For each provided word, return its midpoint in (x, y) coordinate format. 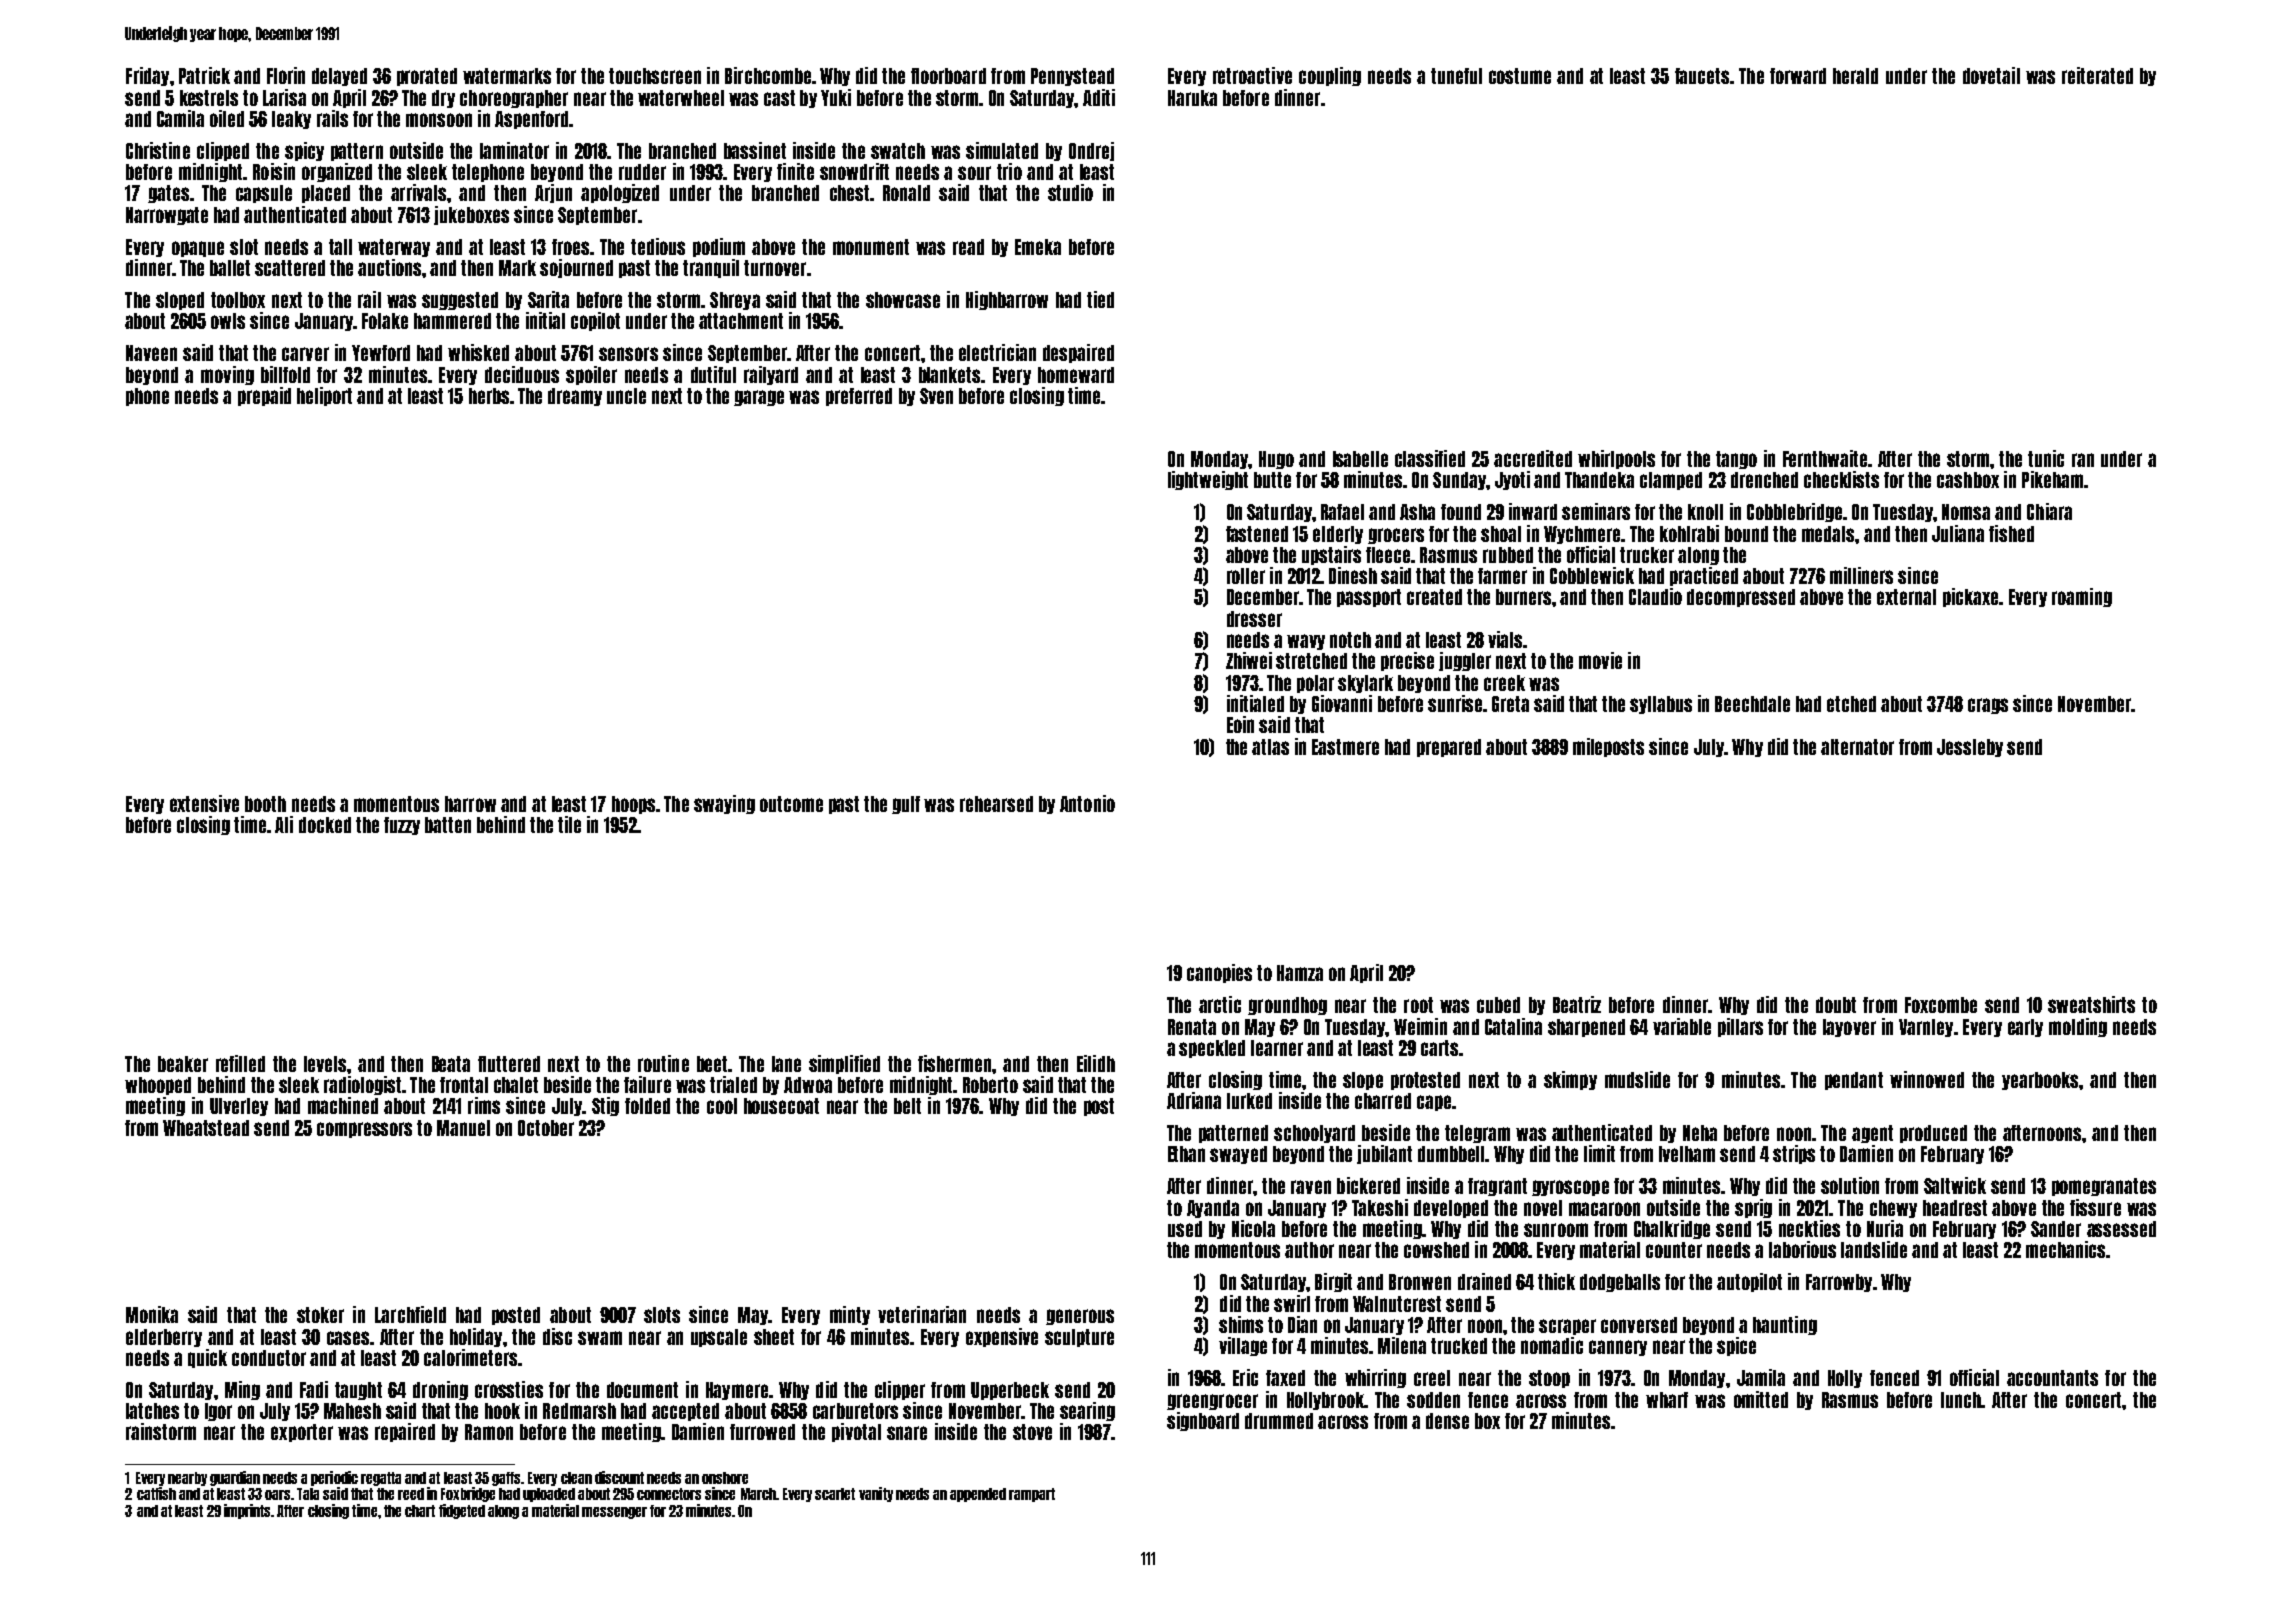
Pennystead (1072, 77)
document (642, 1390)
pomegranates (2104, 1187)
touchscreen (655, 76)
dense (1447, 1421)
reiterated (2097, 75)
